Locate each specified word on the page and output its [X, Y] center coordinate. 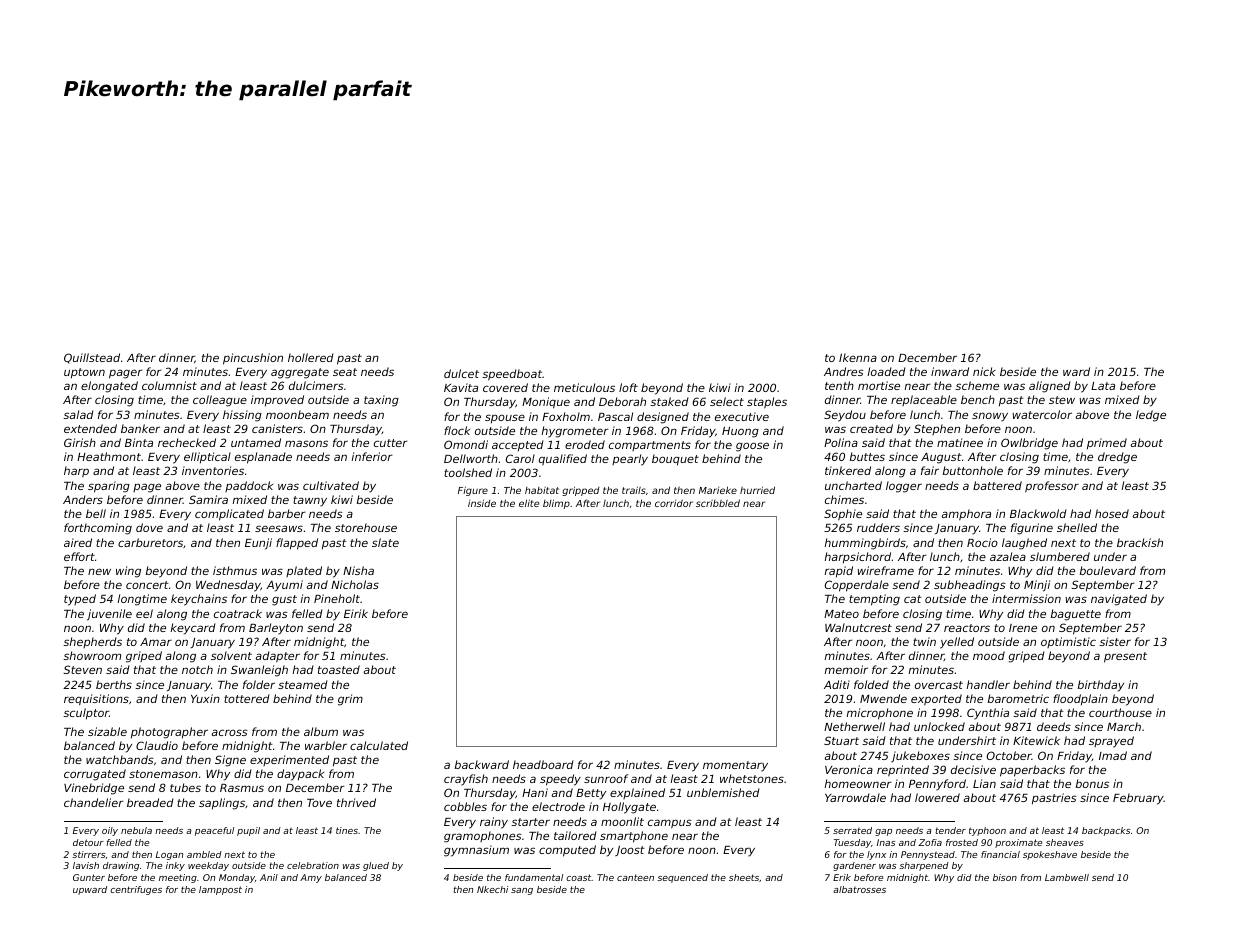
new [99, 571]
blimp [556, 504]
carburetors [150, 542]
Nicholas [355, 584]
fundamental [534, 877]
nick [984, 371]
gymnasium [476, 851]
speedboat [512, 375]
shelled [1077, 527]
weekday [208, 866]
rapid [839, 572]
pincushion [253, 359]
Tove [319, 803]
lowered [937, 797]
